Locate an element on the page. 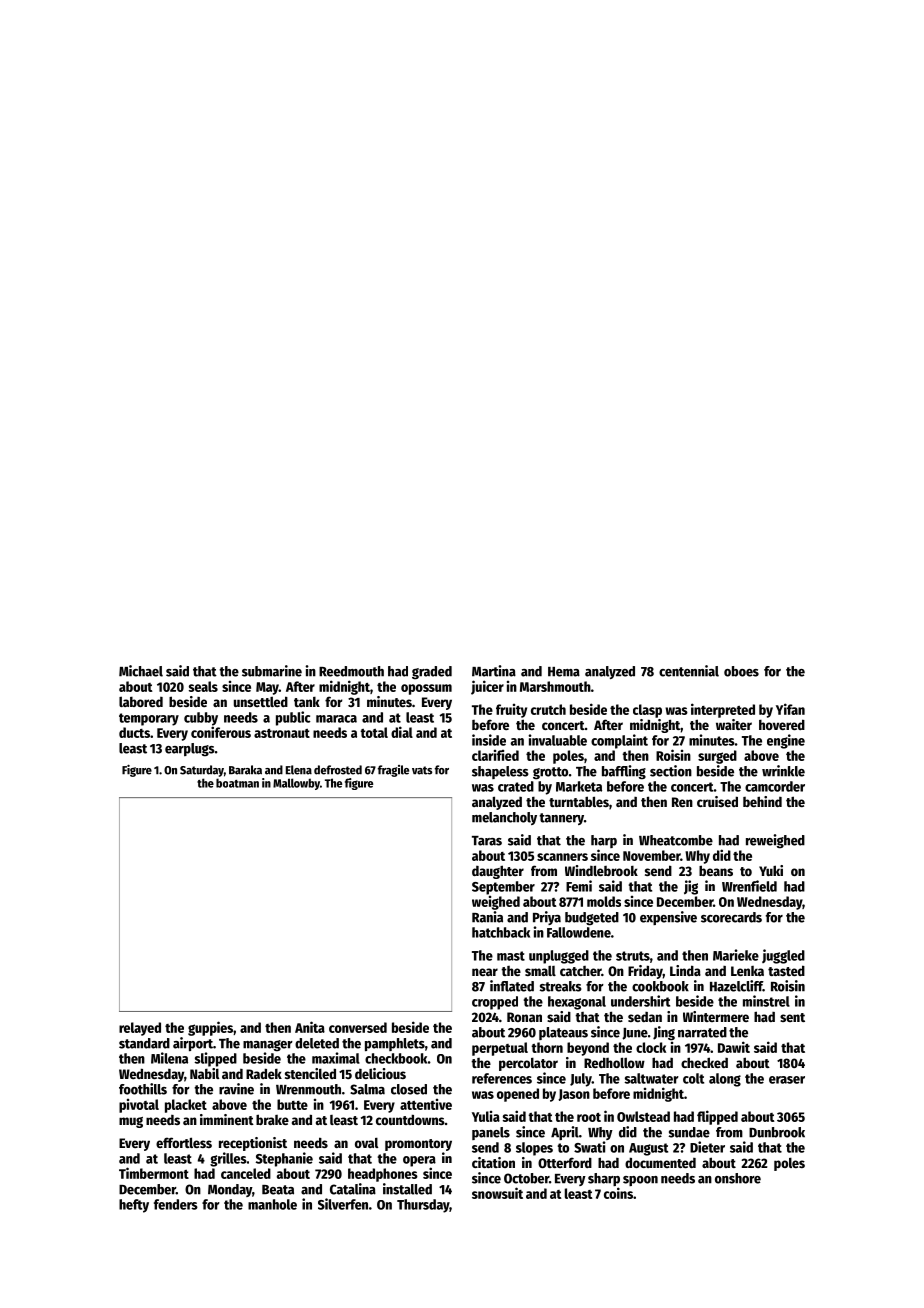 This document has height=1308, width=924. references is located at coordinates (502, 1078).
